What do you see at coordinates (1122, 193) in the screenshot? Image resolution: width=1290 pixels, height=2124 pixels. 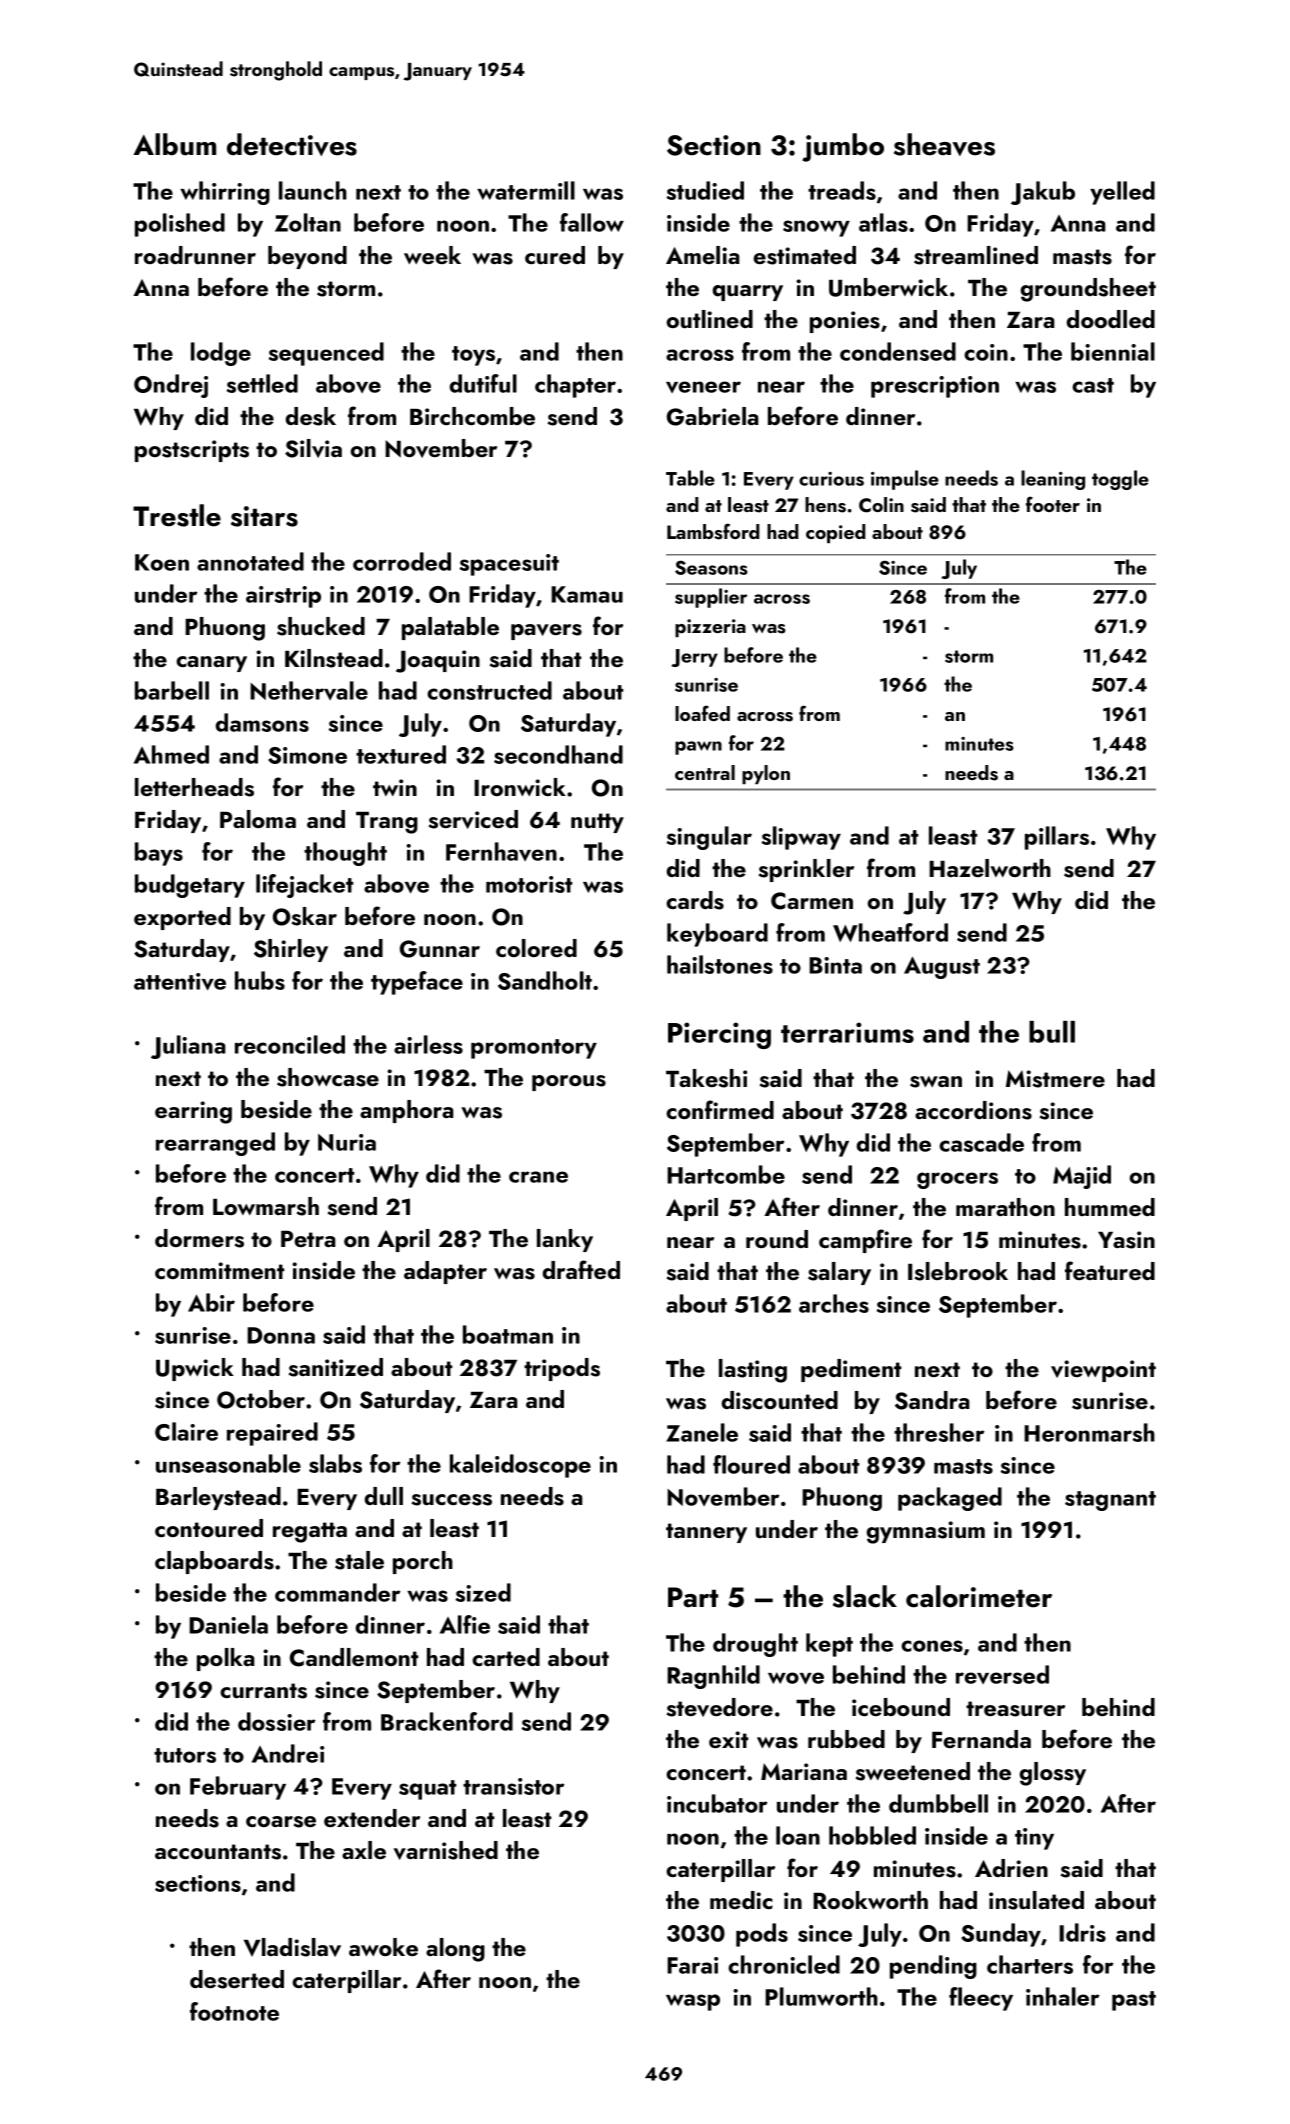 I see `yelled` at bounding box center [1122, 193].
